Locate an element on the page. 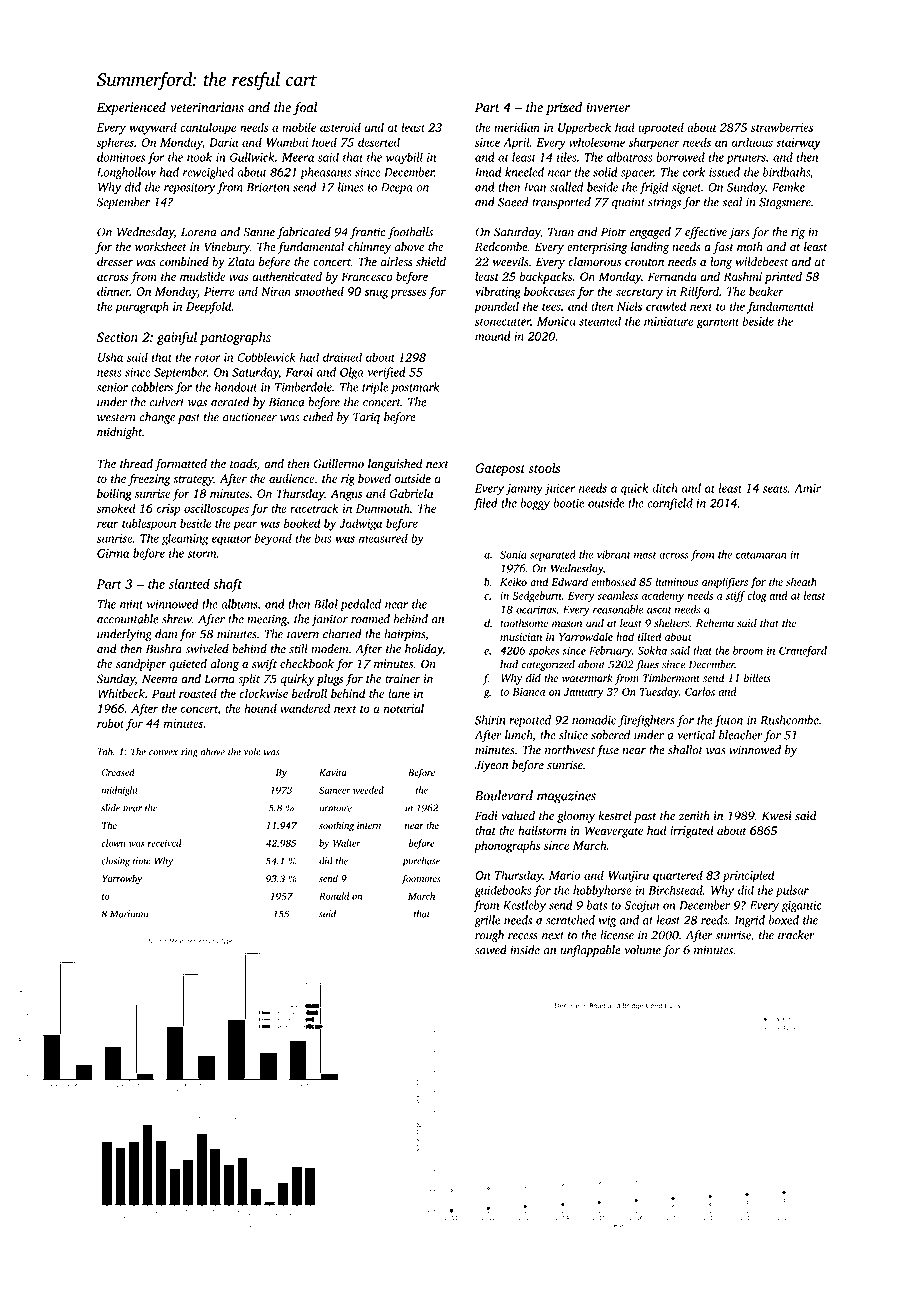 The image size is (924, 1308). firefighters is located at coordinates (646, 721).
